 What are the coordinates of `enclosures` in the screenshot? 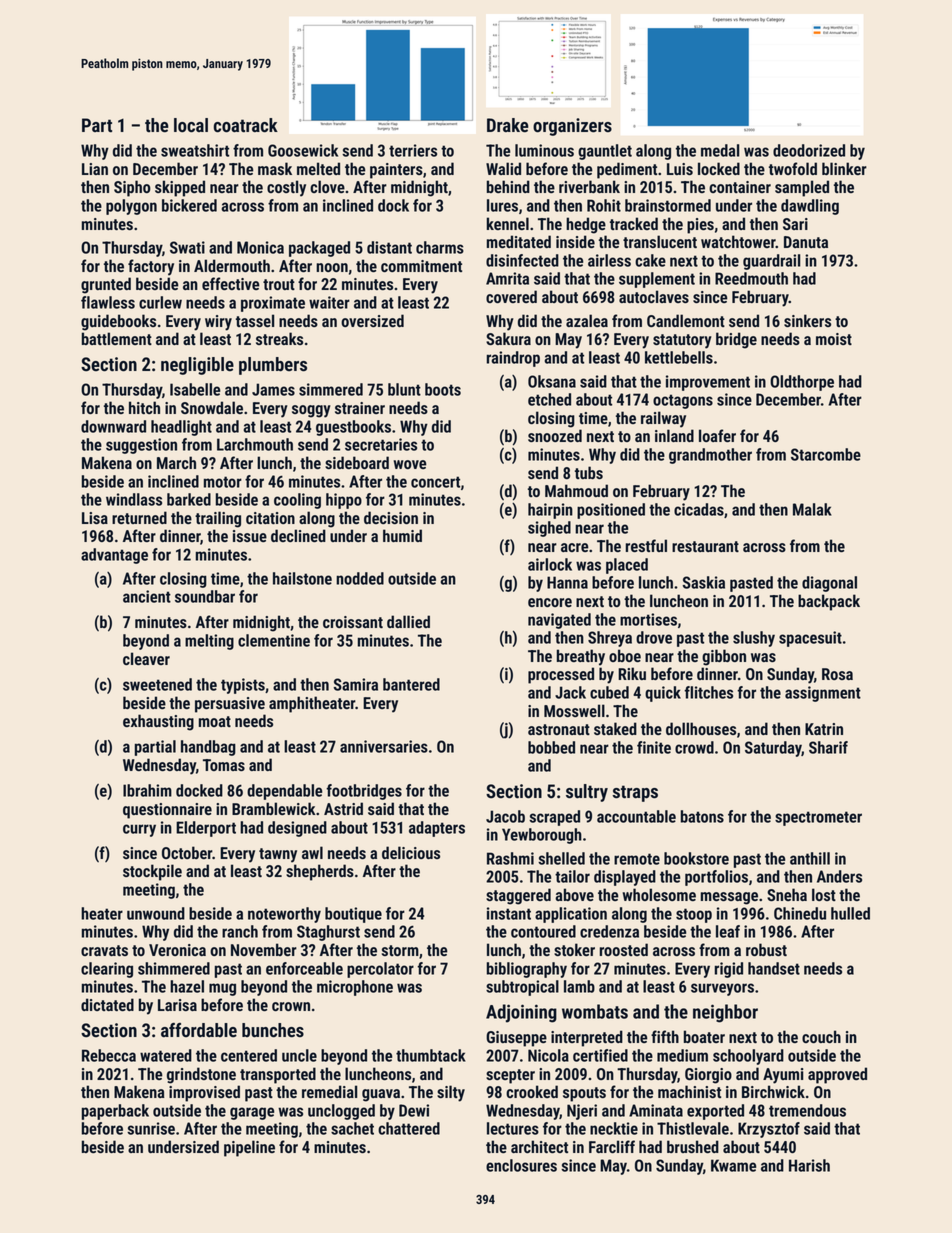 It's located at (521, 1165).
